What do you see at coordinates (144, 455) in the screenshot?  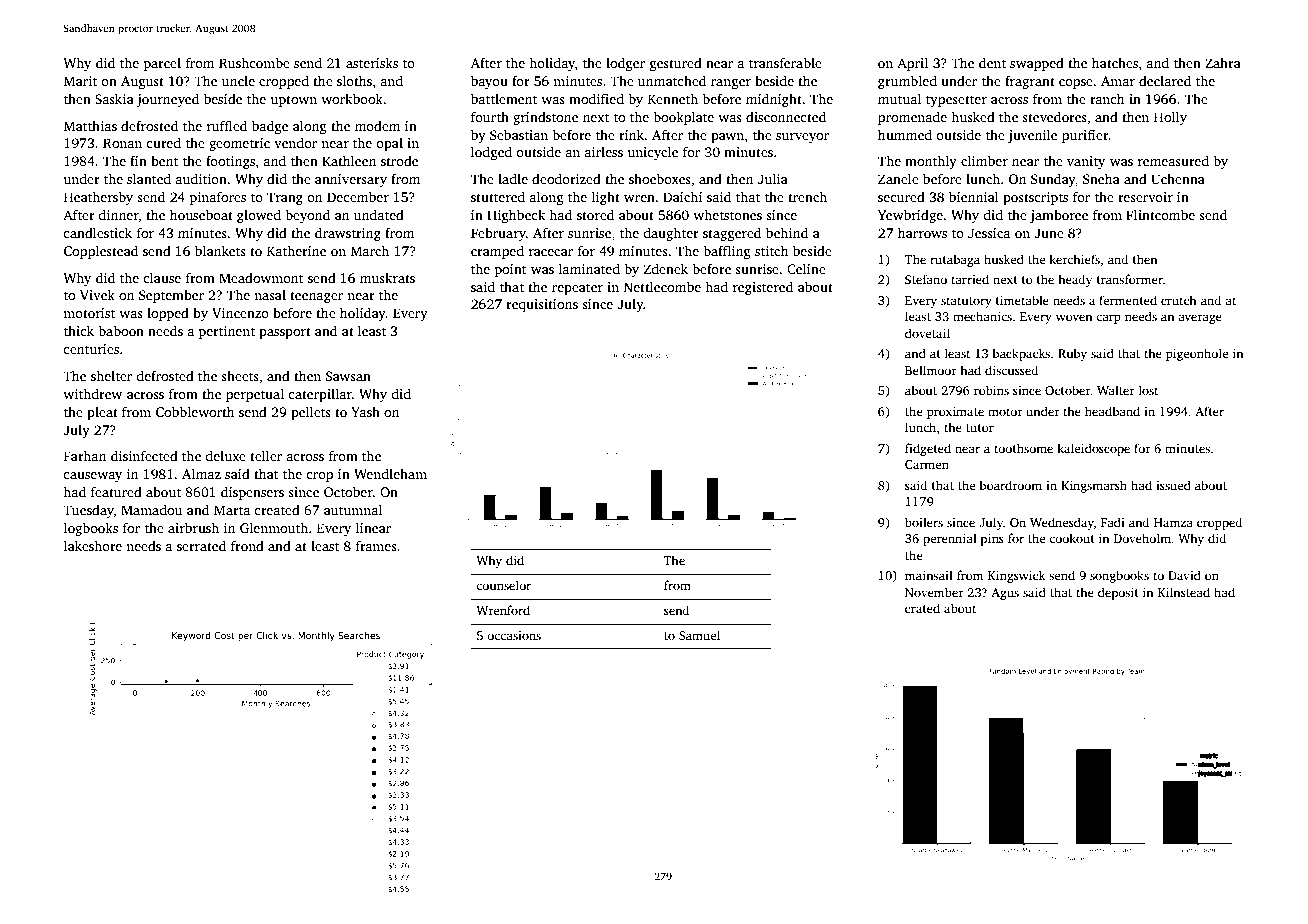 I see `disinfected` at bounding box center [144, 455].
